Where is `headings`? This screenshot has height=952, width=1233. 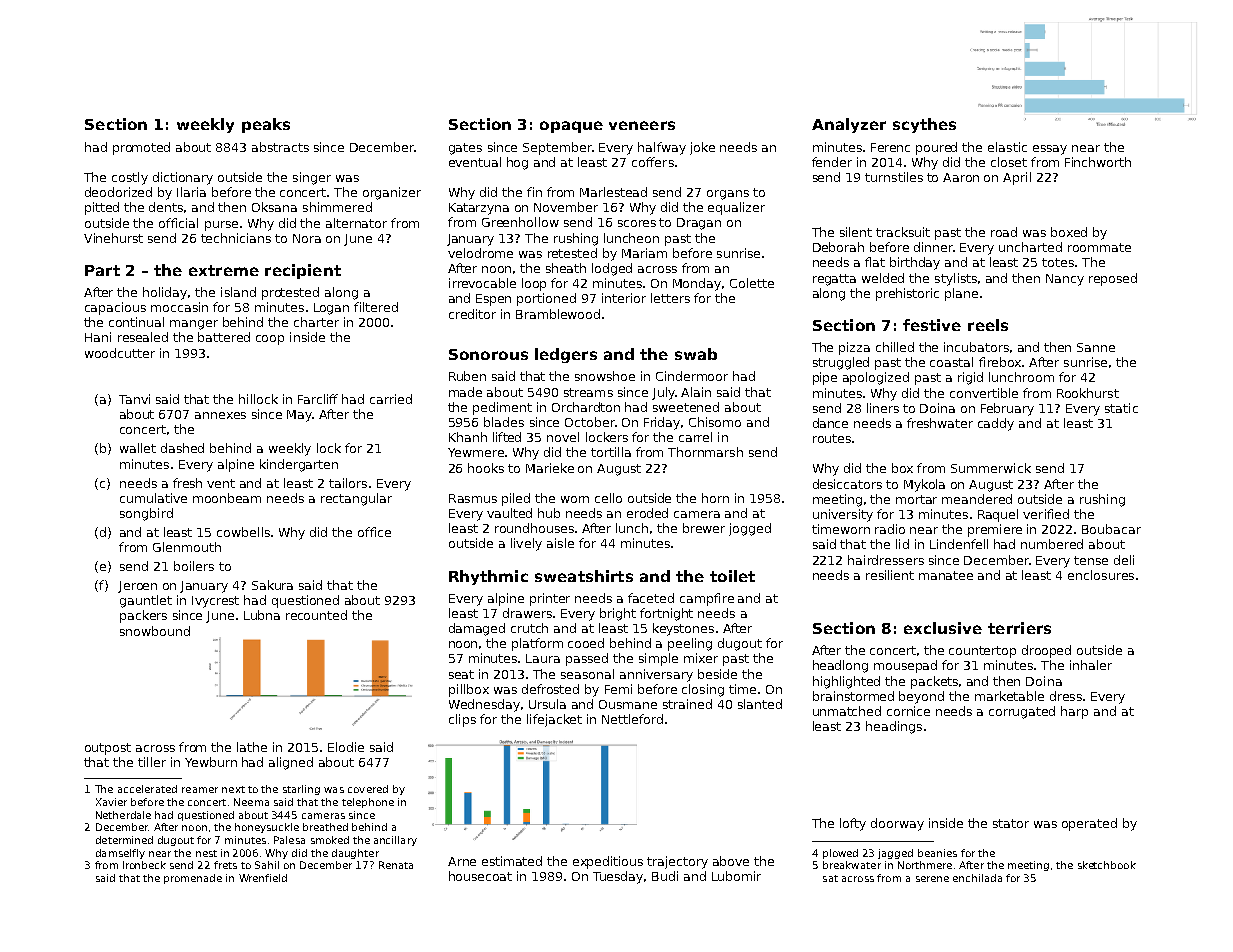
headings is located at coordinates (894, 727).
